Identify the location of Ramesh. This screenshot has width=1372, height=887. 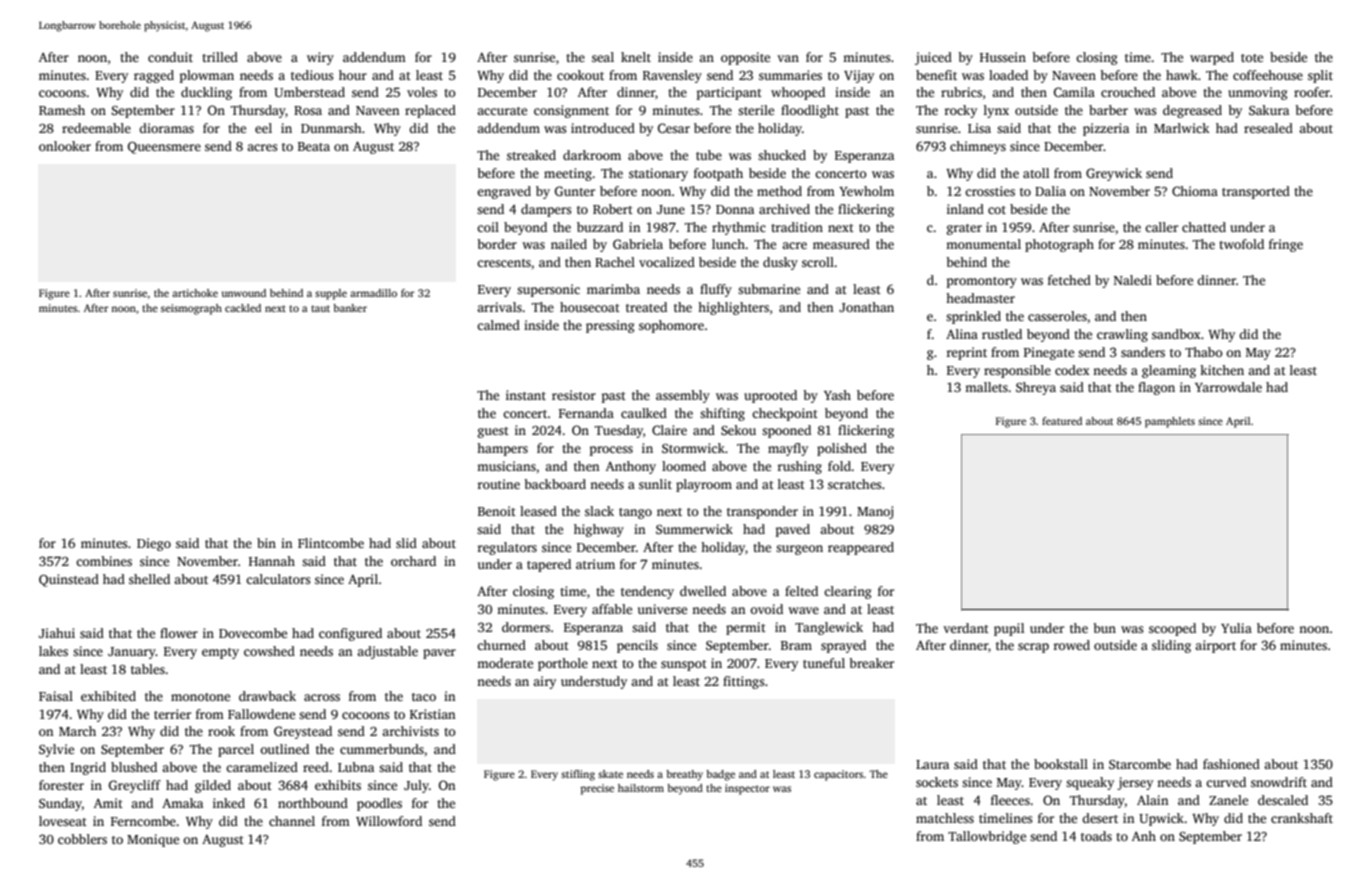
(62, 110).
